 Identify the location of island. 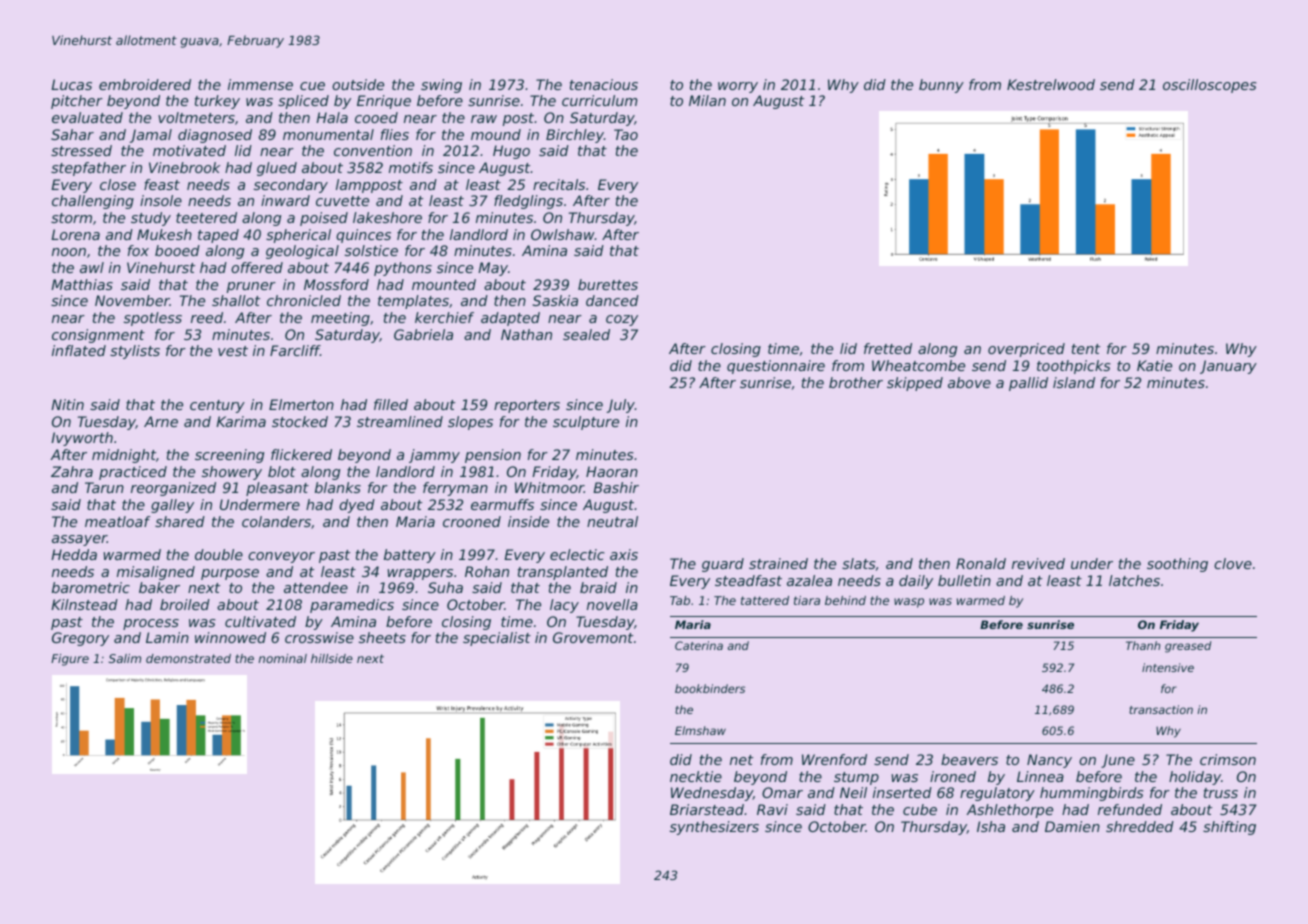
(1074, 382).
